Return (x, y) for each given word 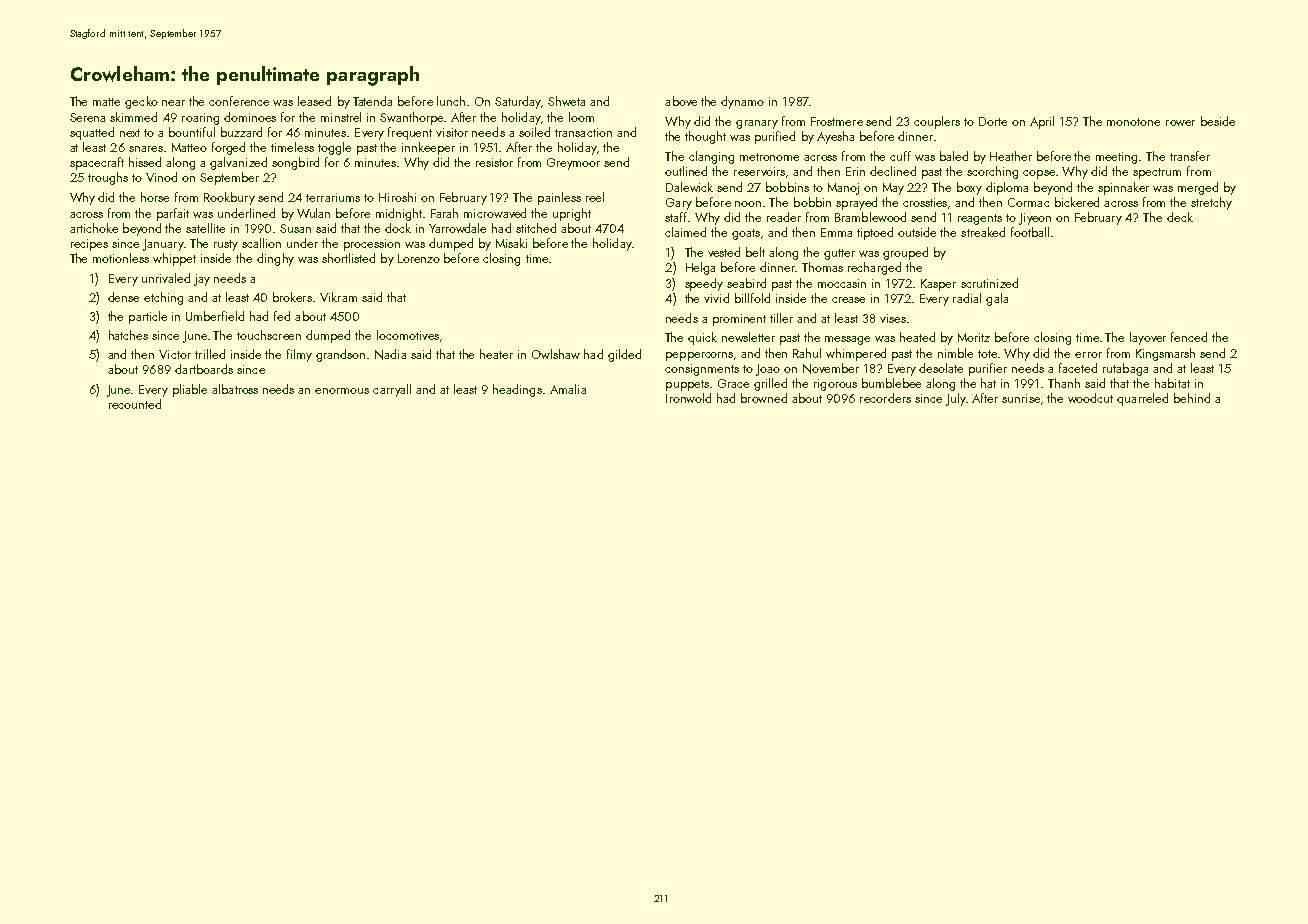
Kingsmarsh (1165, 354)
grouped (905, 253)
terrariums (333, 197)
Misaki (511, 243)
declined (893, 171)
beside (1218, 121)
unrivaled (166, 278)
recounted (135, 404)
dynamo (742, 102)
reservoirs (759, 171)
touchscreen (269, 335)
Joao (768, 370)
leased (314, 101)
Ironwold (688, 398)
